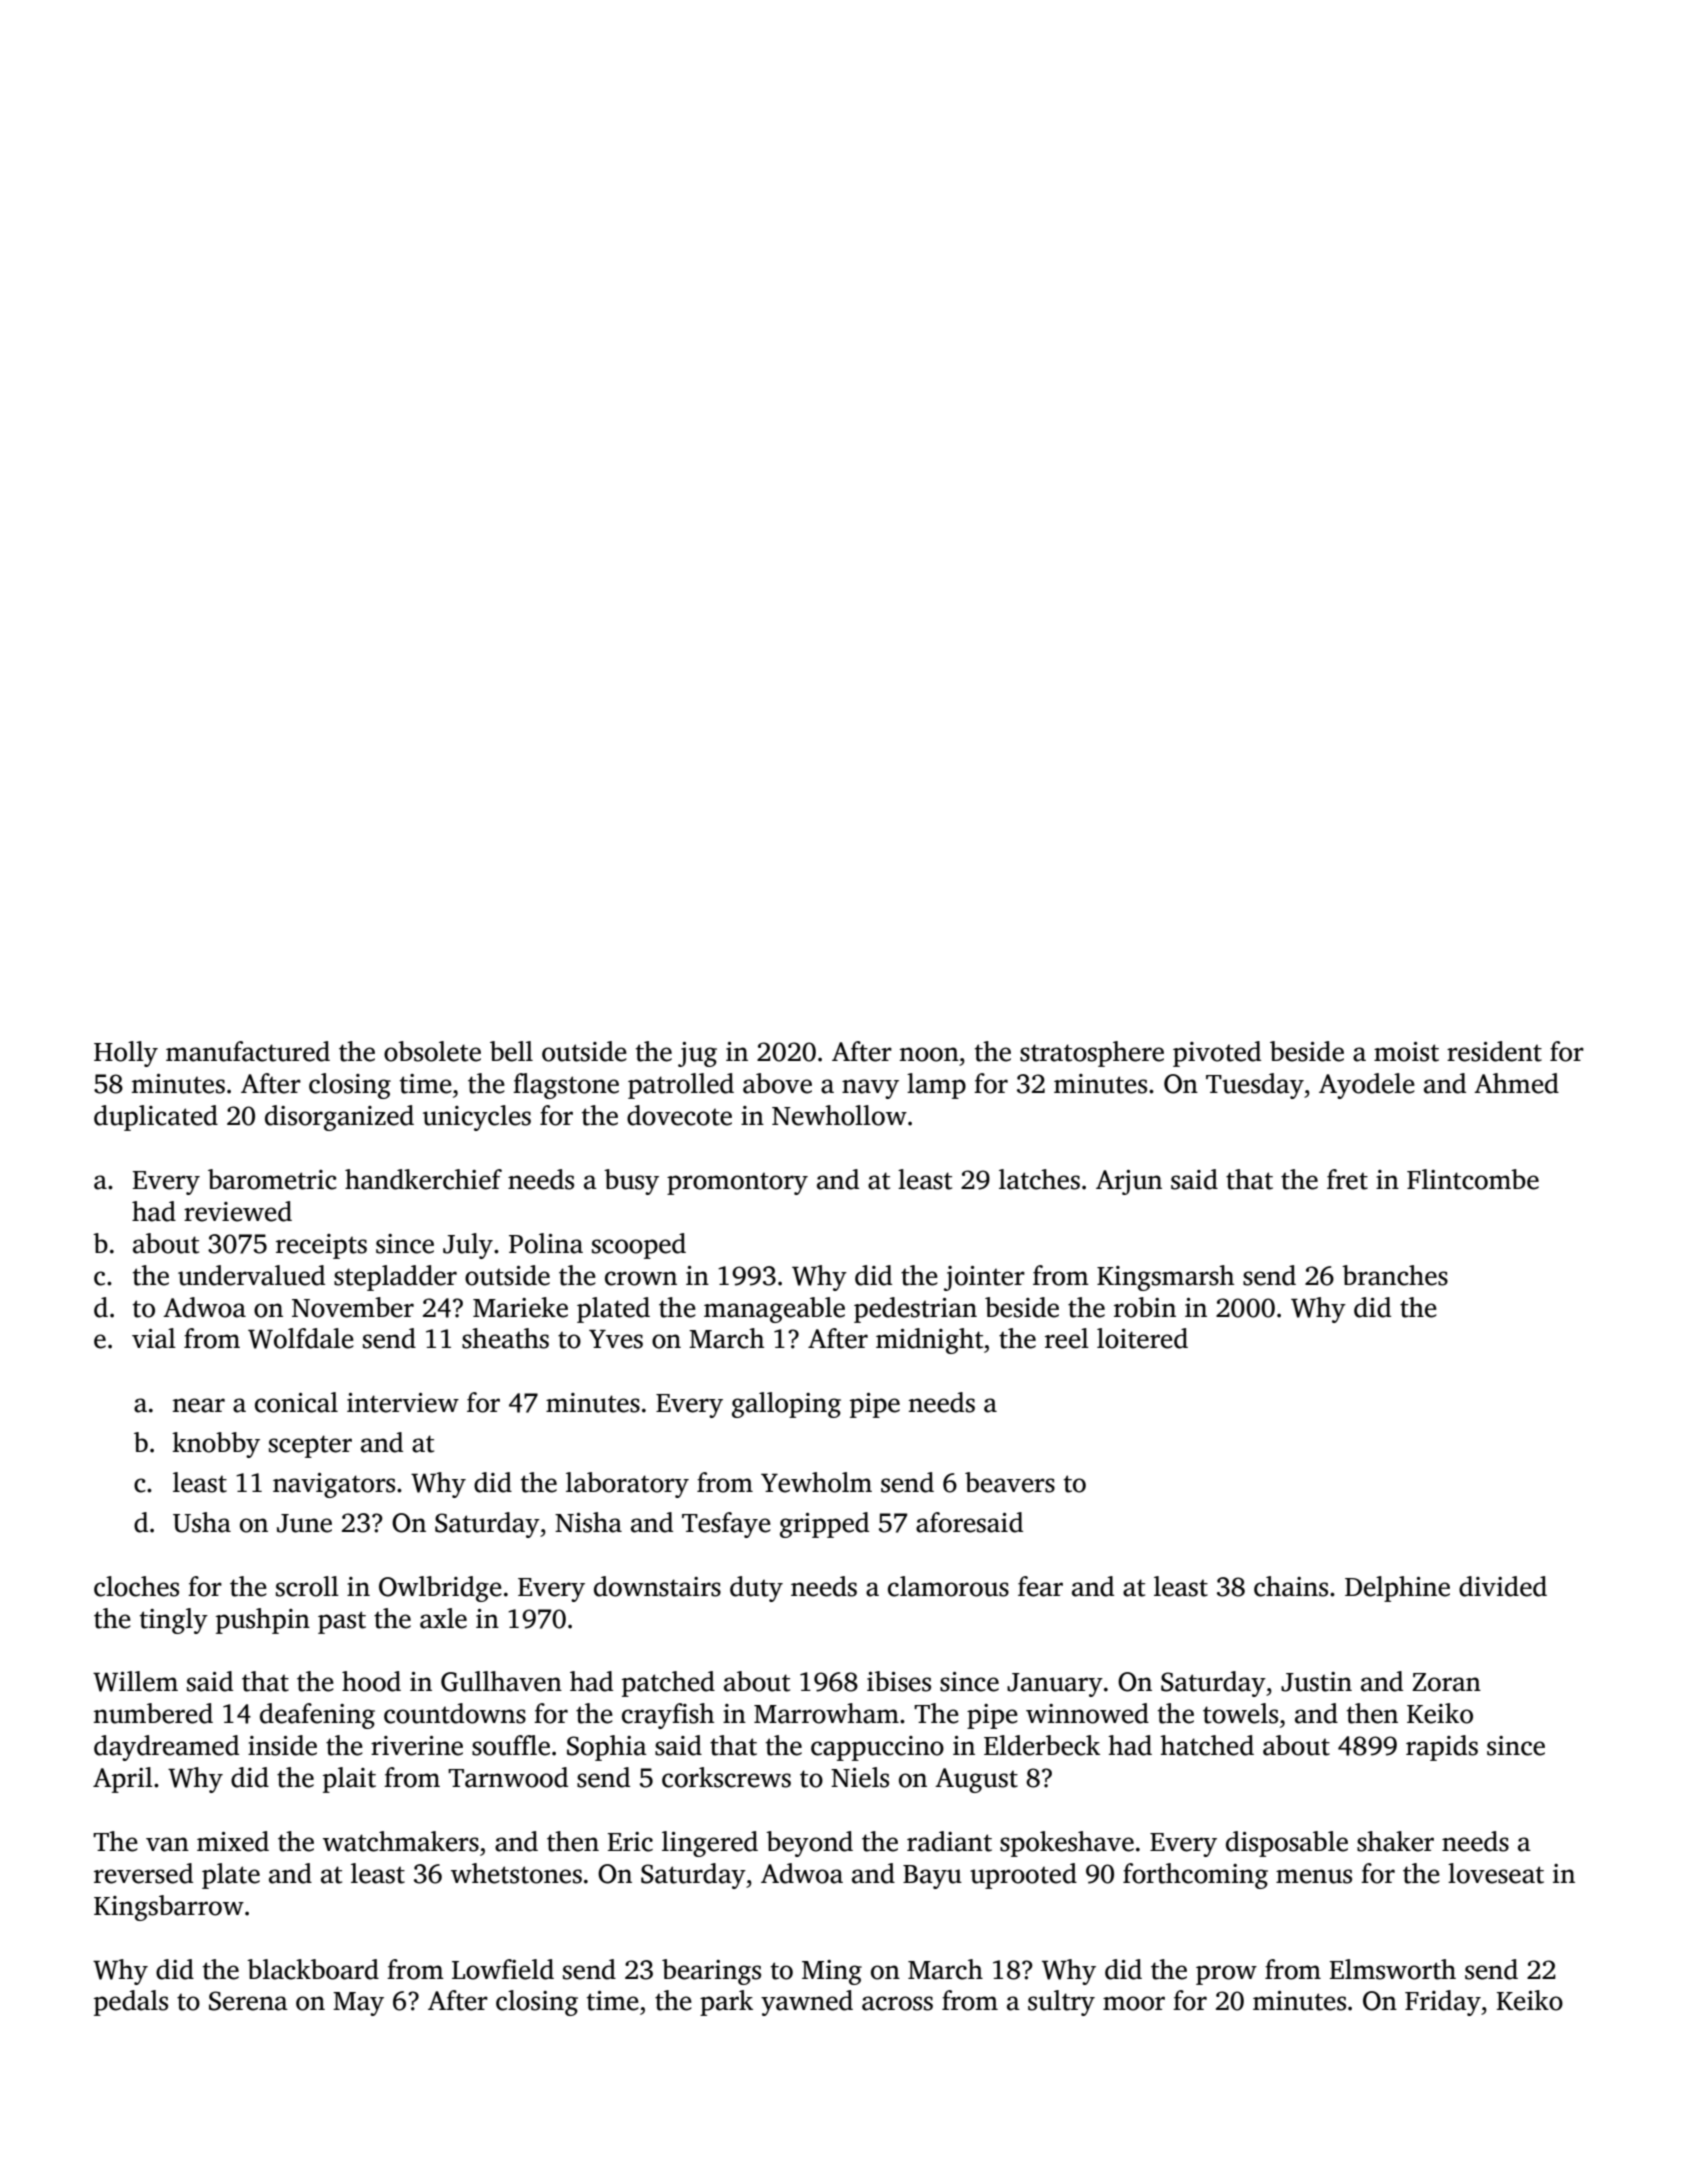 This page has width=1683, height=2178. What do you see at coordinates (358, 2004) in the page?
I see `May` at bounding box center [358, 2004].
